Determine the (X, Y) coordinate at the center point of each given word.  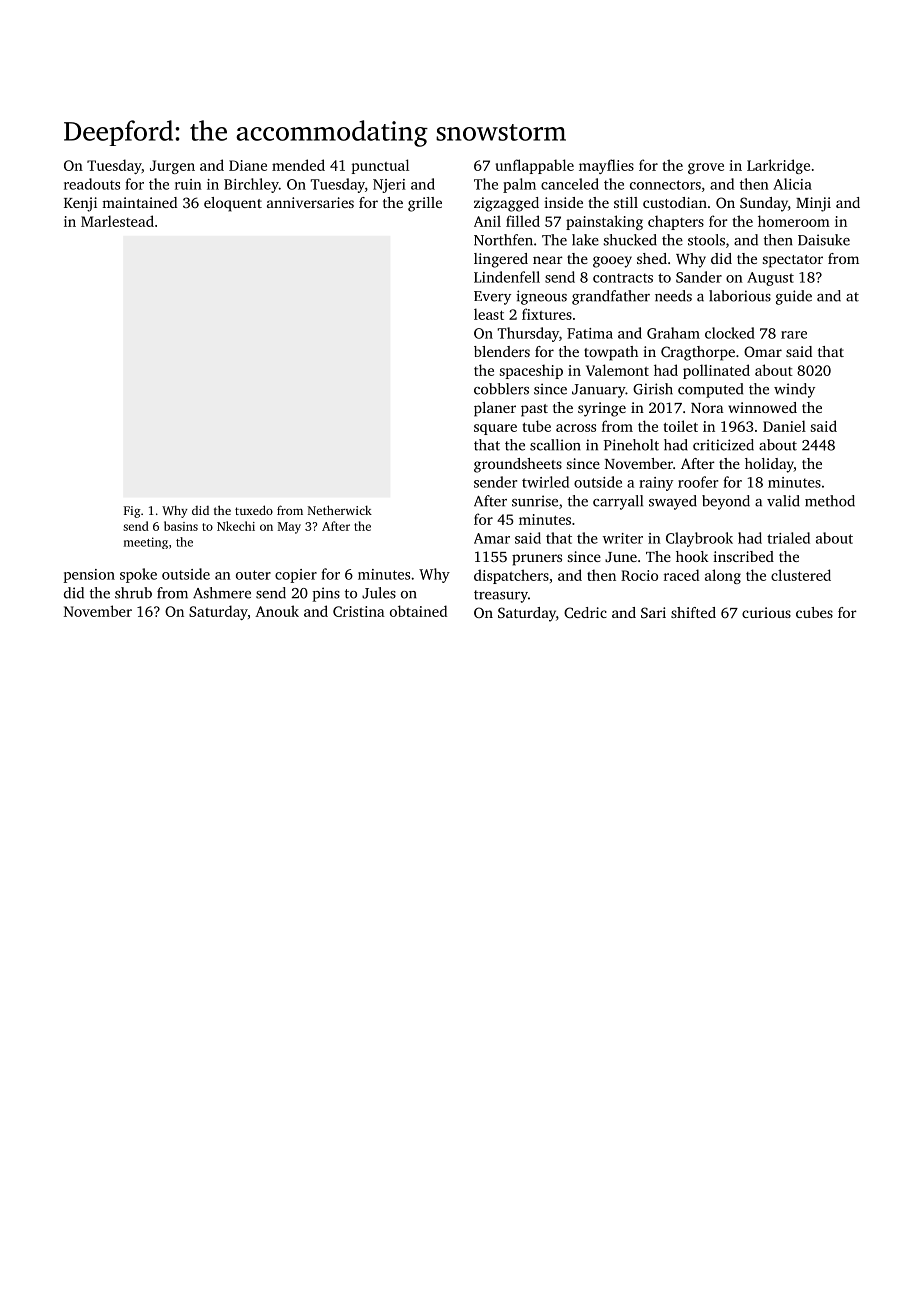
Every (492, 298)
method (830, 501)
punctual (380, 166)
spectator (793, 261)
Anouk (277, 611)
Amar (492, 538)
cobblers (501, 389)
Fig (132, 512)
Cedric (585, 612)
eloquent (233, 204)
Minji (813, 204)
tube (536, 426)
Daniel (784, 426)
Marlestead (117, 221)
